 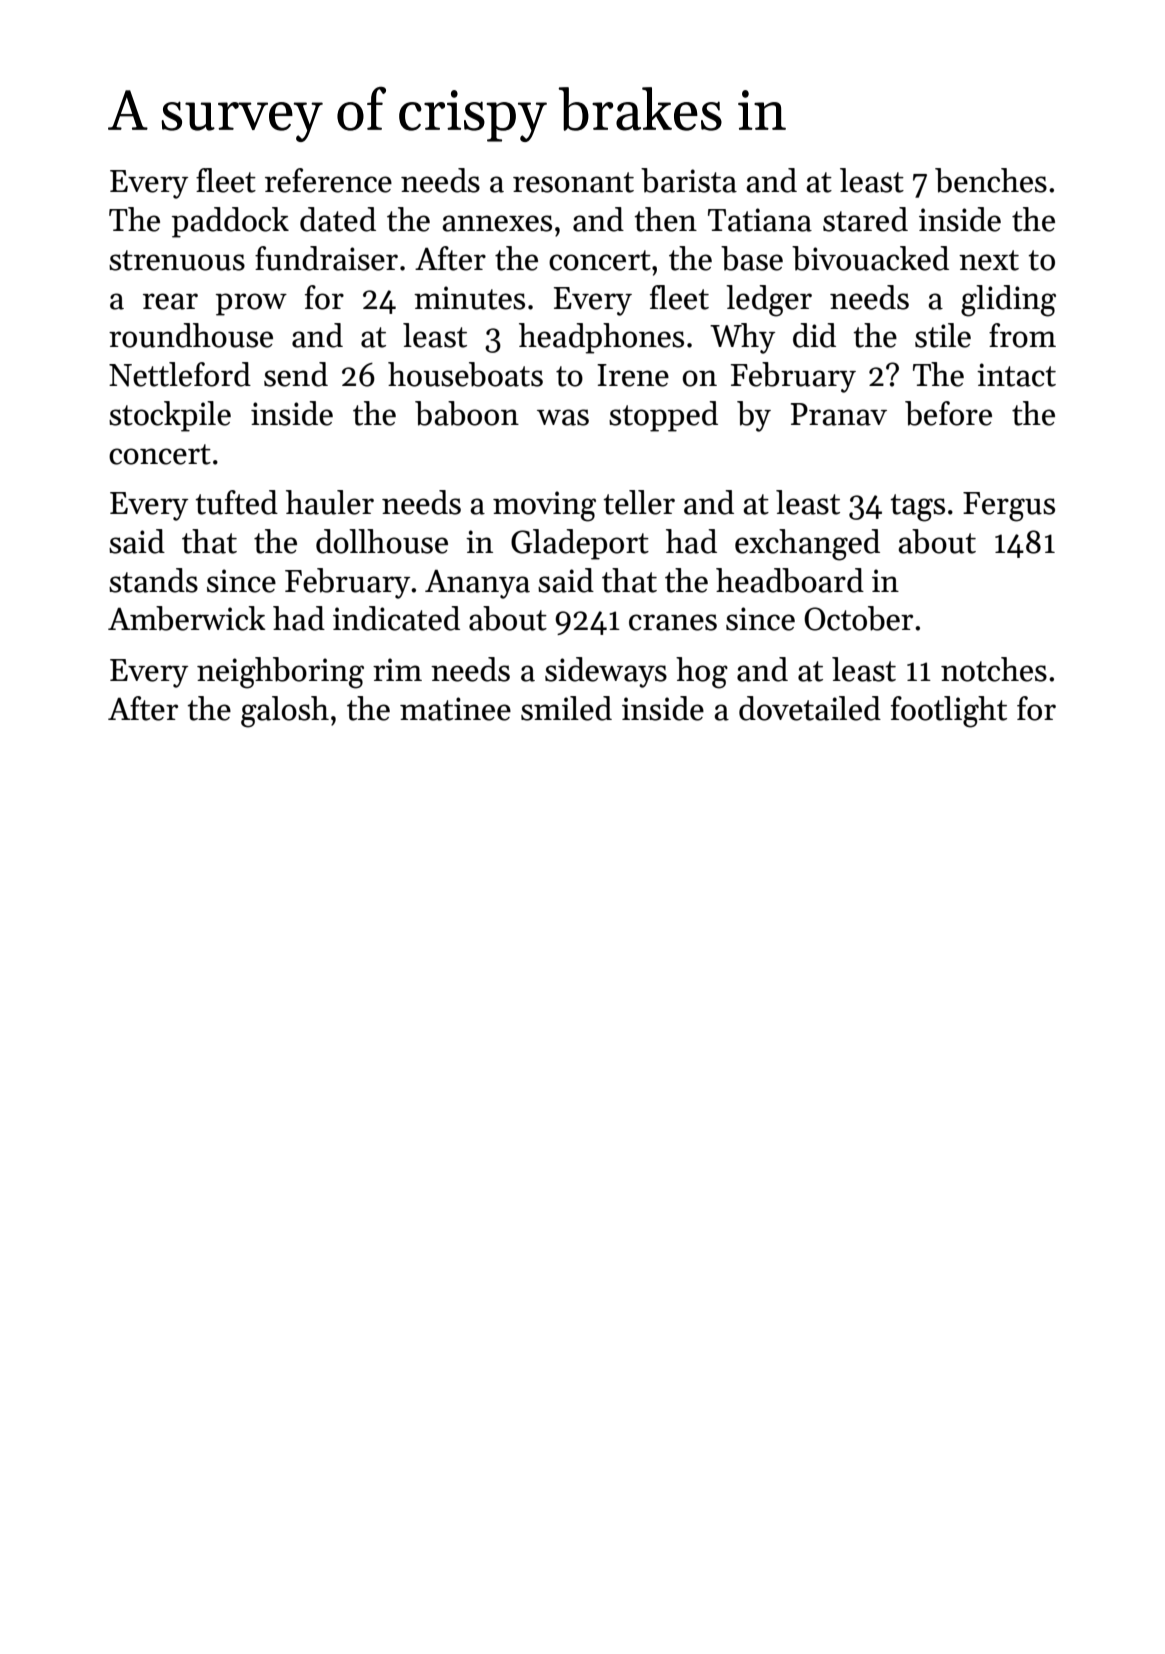 I want to click on sideways, so click(x=606, y=672).
